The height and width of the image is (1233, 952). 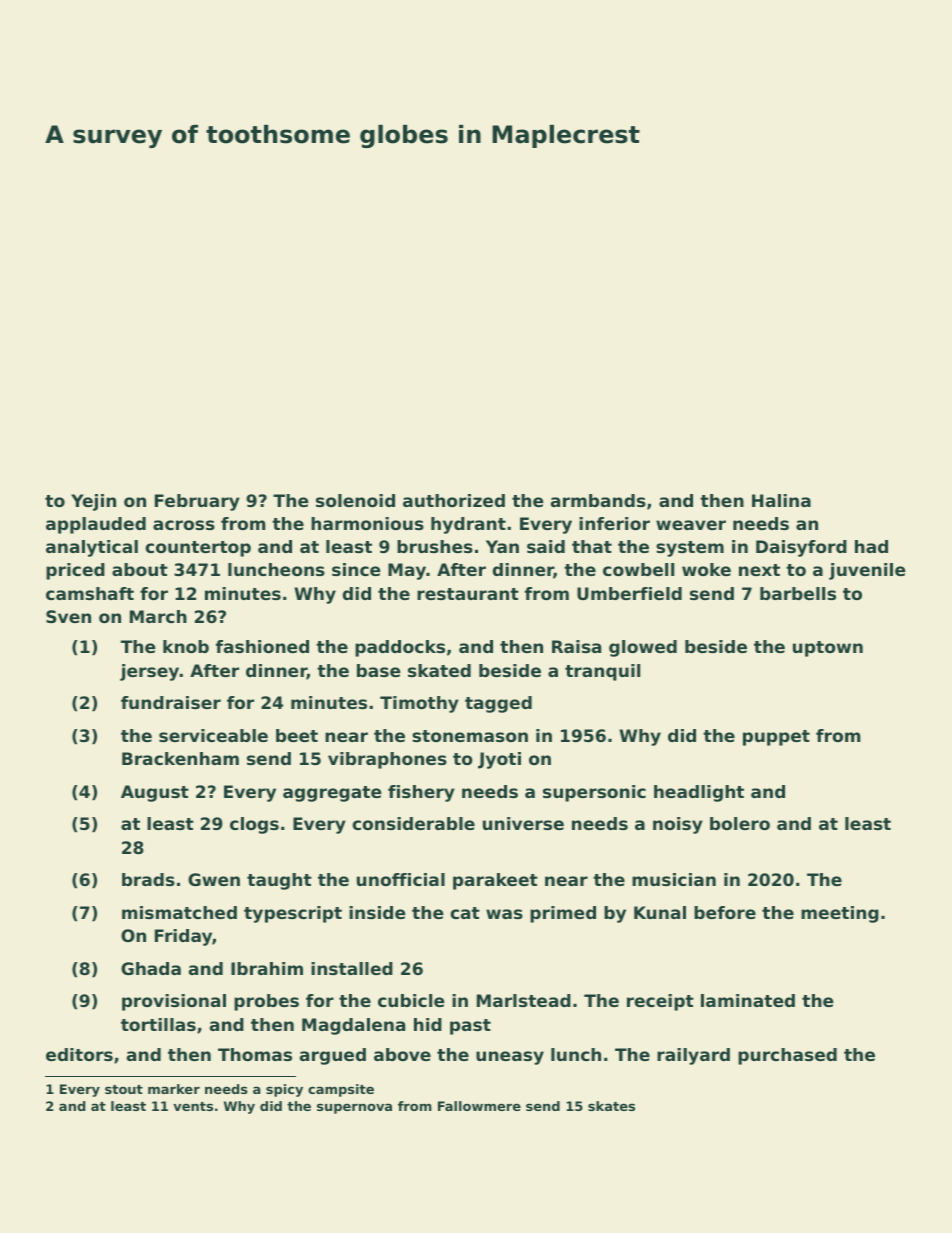 What do you see at coordinates (355, 500) in the image?
I see `solenoid` at bounding box center [355, 500].
